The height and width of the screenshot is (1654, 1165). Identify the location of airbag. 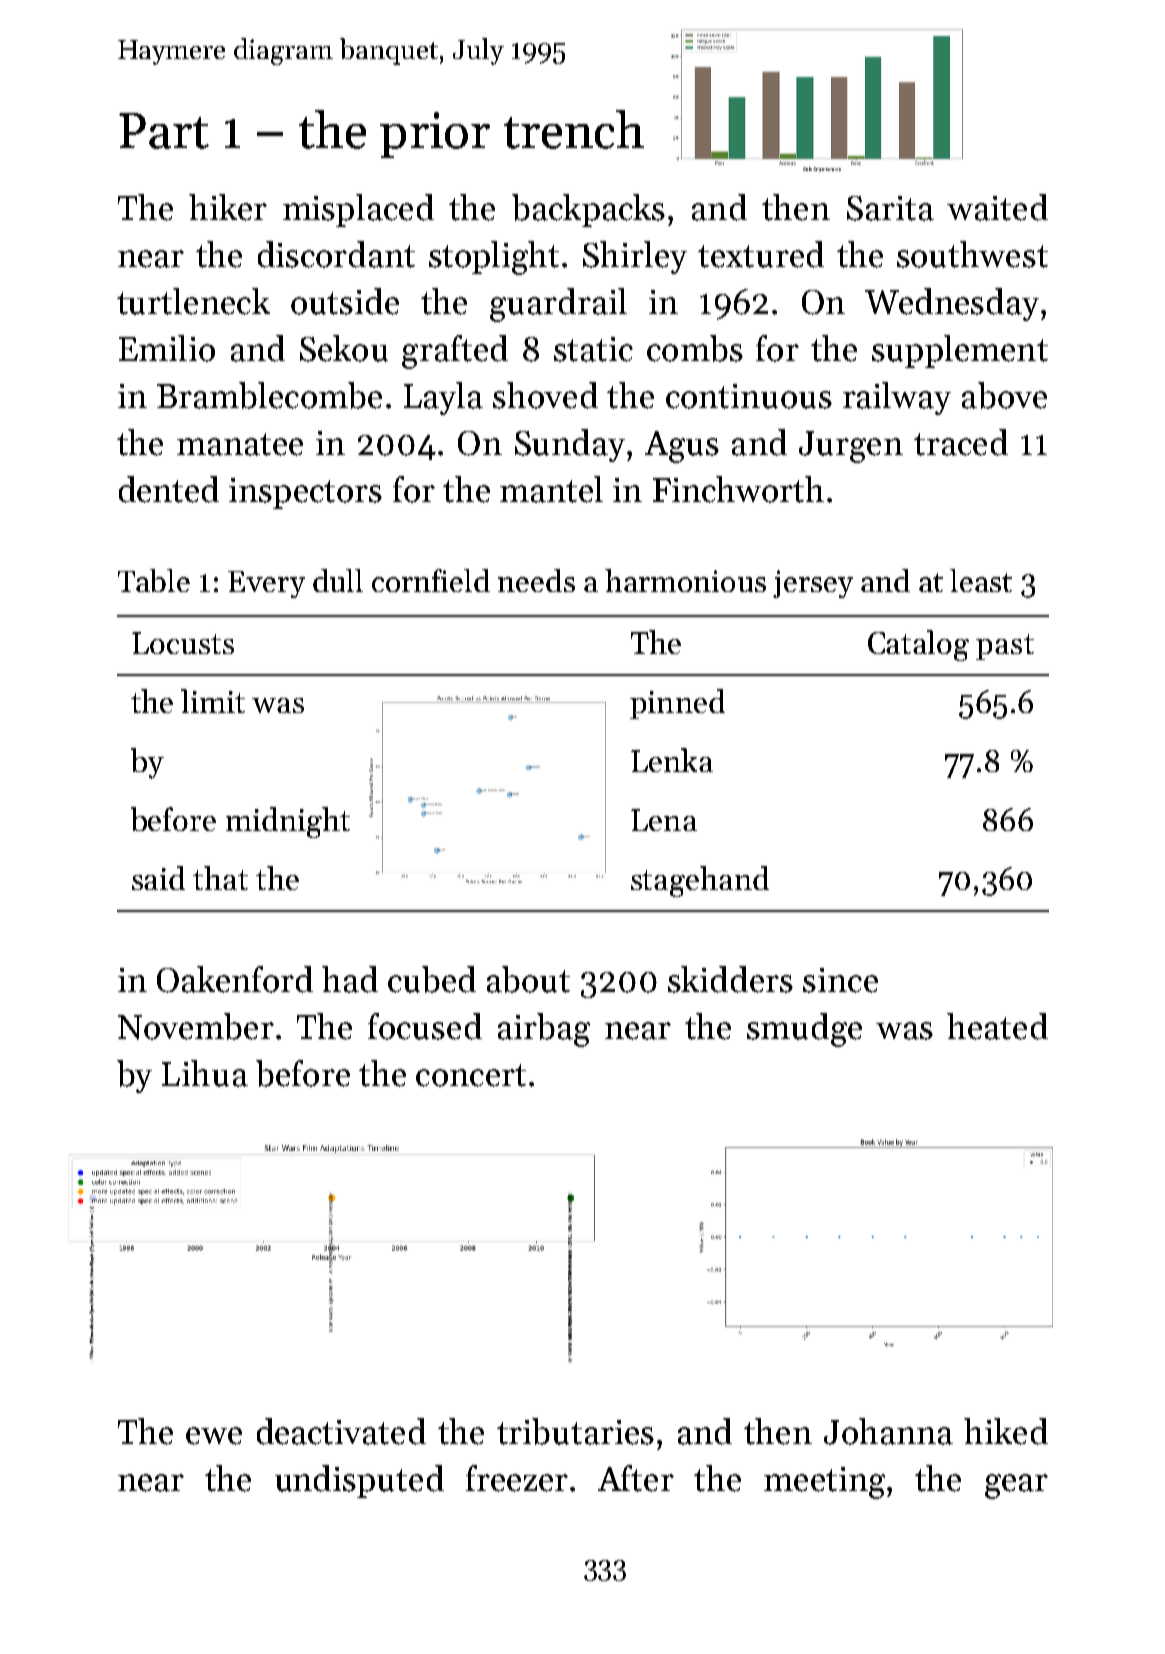
(544, 1030).
